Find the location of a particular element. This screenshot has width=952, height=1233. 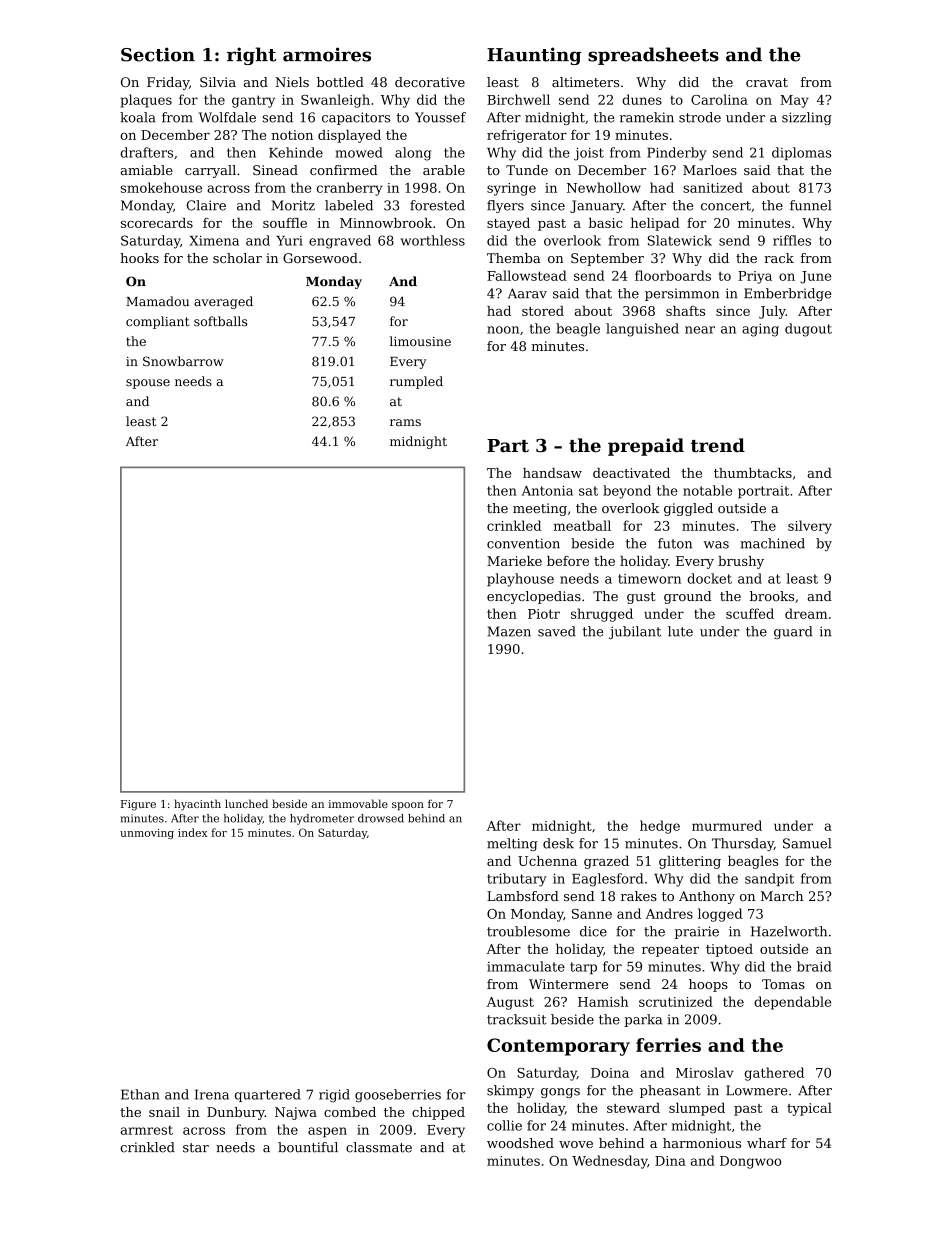

noon is located at coordinates (503, 330).
